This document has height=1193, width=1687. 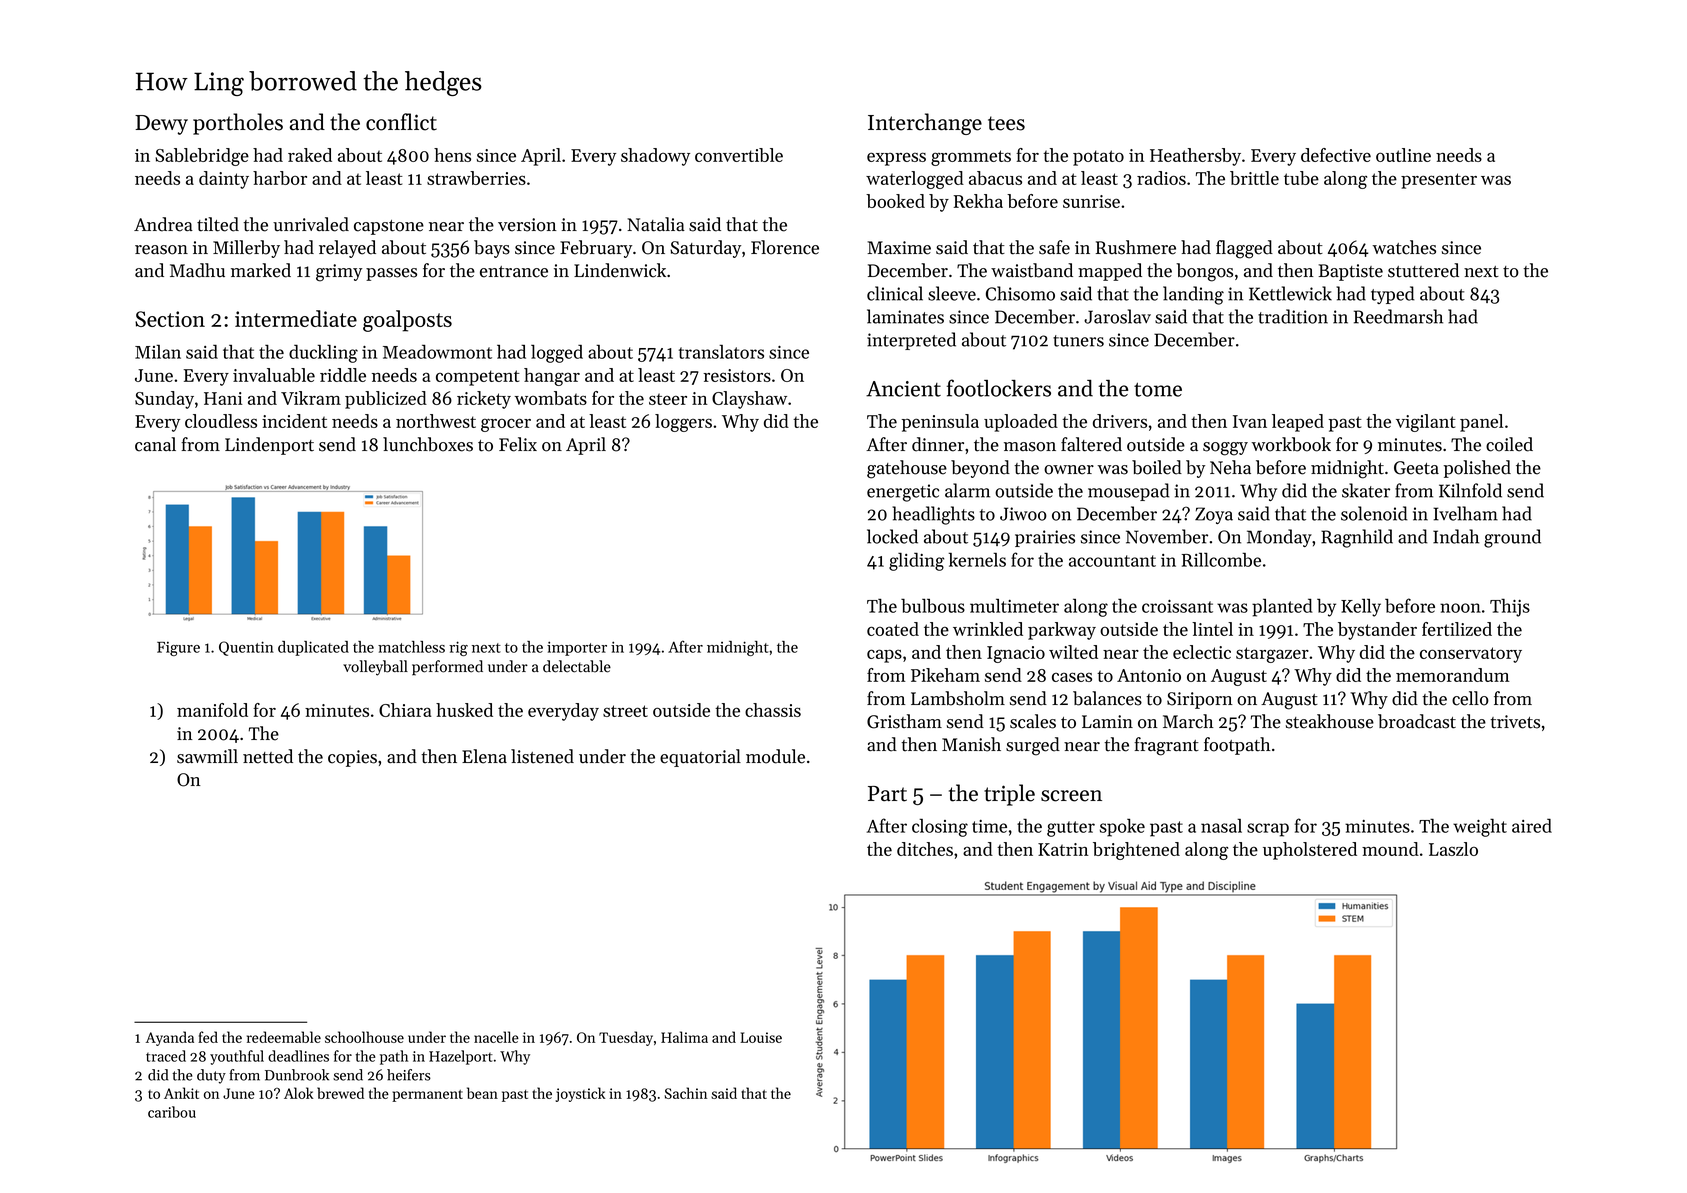 What do you see at coordinates (938, 444) in the document?
I see `dinner` at bounding box center [938, 444].
